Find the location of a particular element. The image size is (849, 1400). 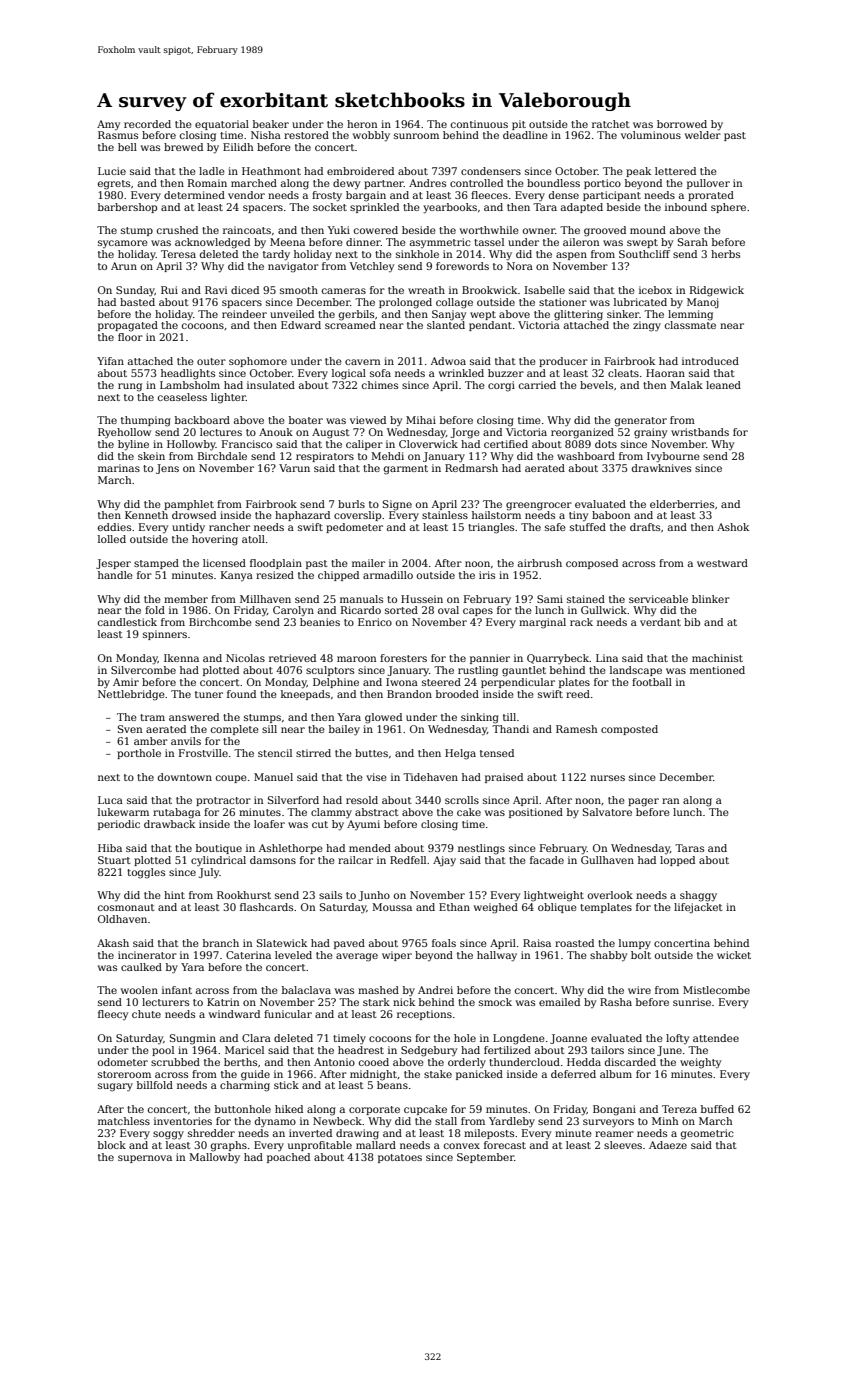

odometer is located at coordinates (123, 1062).
